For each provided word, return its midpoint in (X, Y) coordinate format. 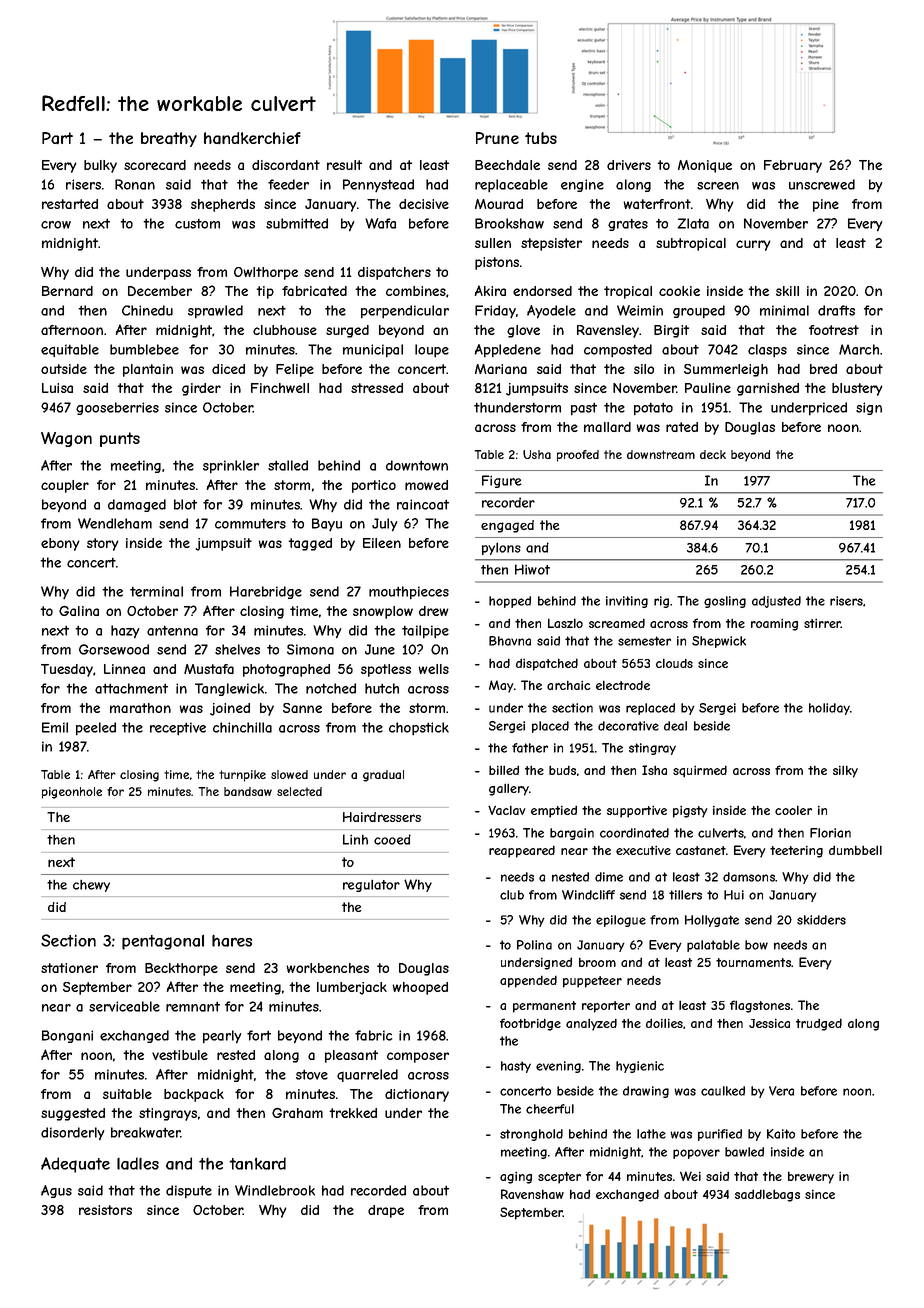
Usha (537, 454)
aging (516, 1178)
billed (504, 770)
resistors (105, 1210)
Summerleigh (726, 370)
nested (570, 877)
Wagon (66, 439)
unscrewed (822, 184)
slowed (289, 774)
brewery (811, 1177)
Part (57, 138)
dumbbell (855, 850)
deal (675, 726)
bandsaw (248, 791)
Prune (497, 138)
